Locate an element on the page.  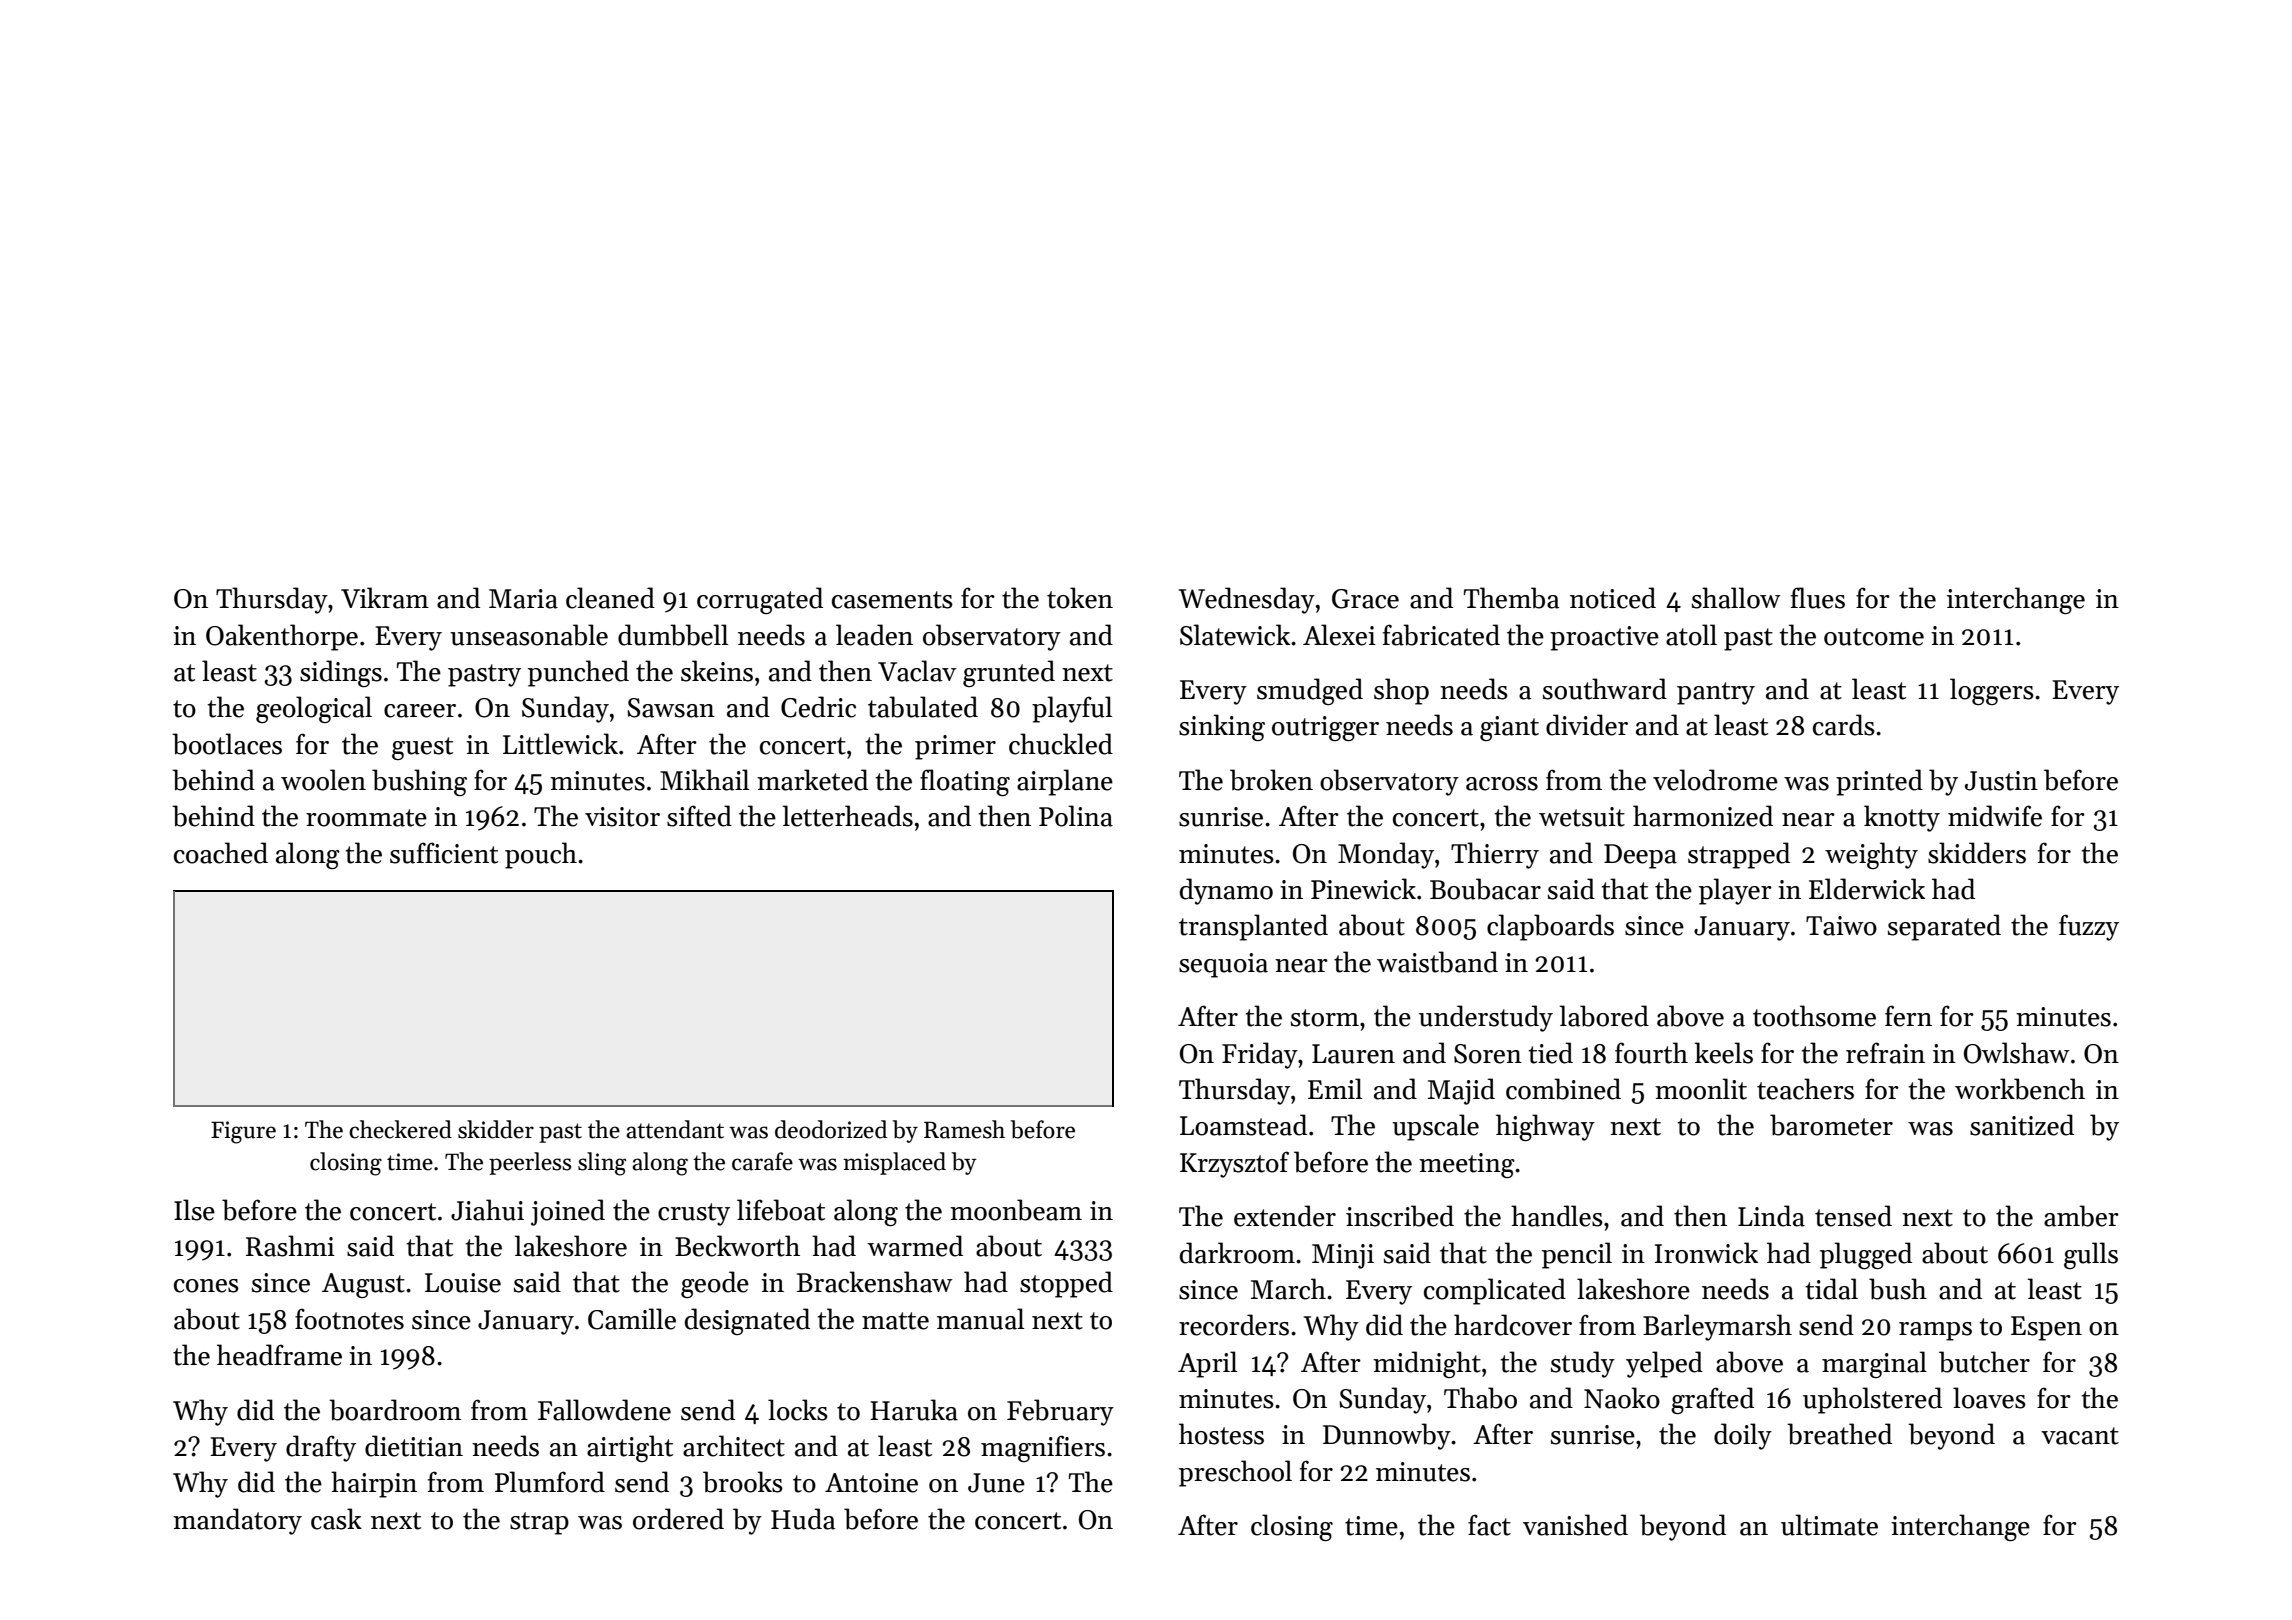
token is located at coordinates (1080, 598).
